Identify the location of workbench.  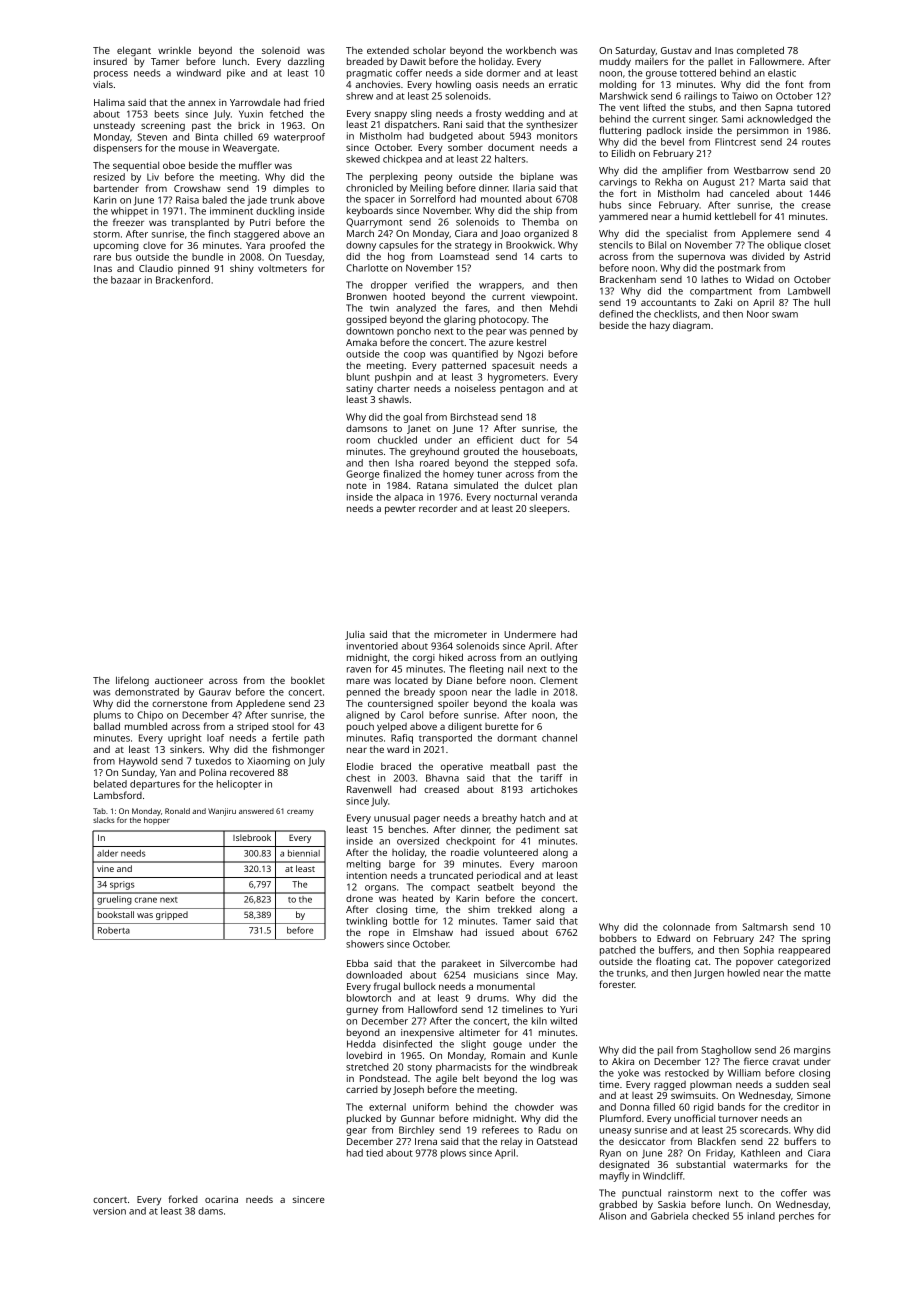
(531, 50).
